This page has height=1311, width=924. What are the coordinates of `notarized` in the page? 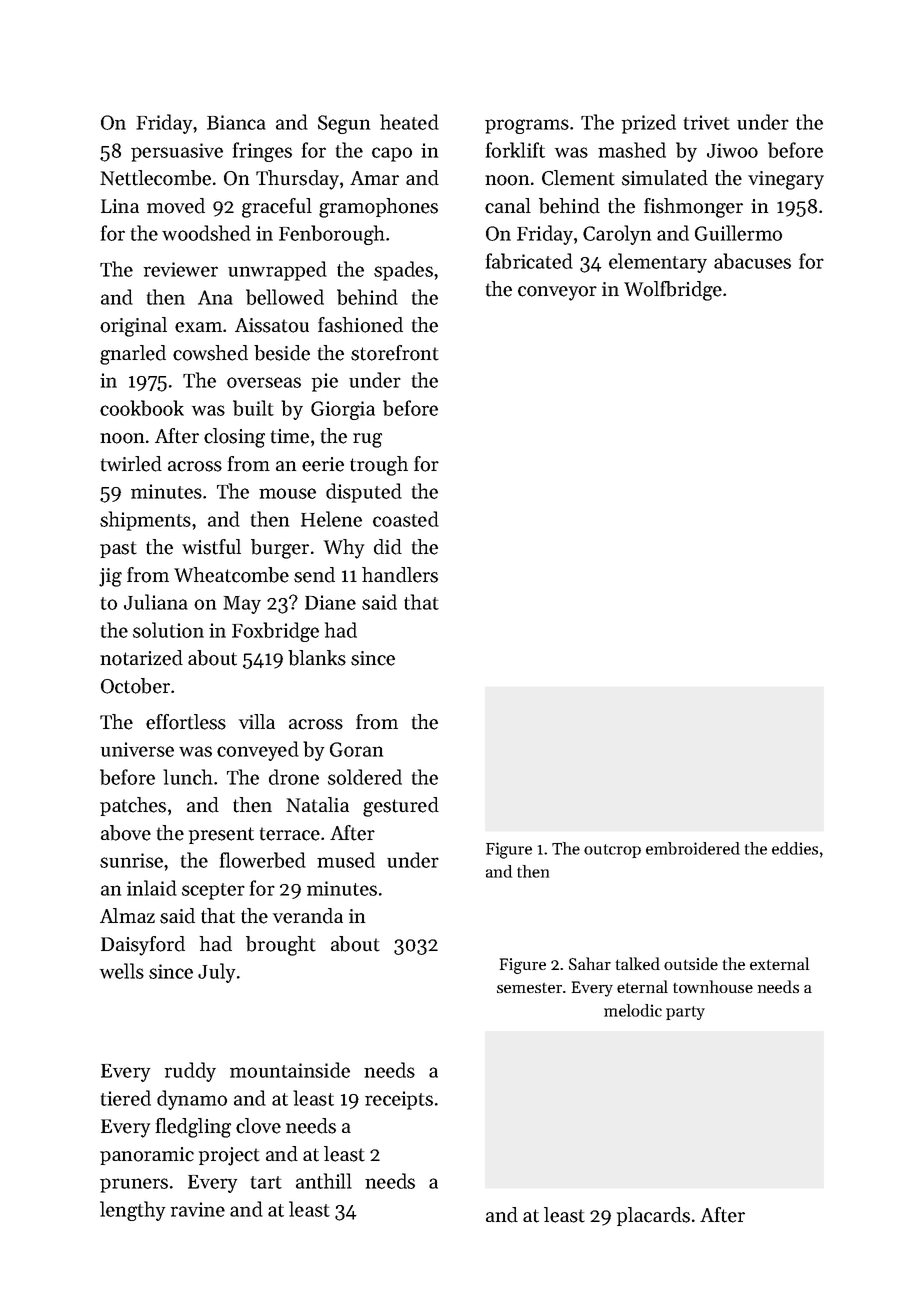 It's located at (141, 658).
